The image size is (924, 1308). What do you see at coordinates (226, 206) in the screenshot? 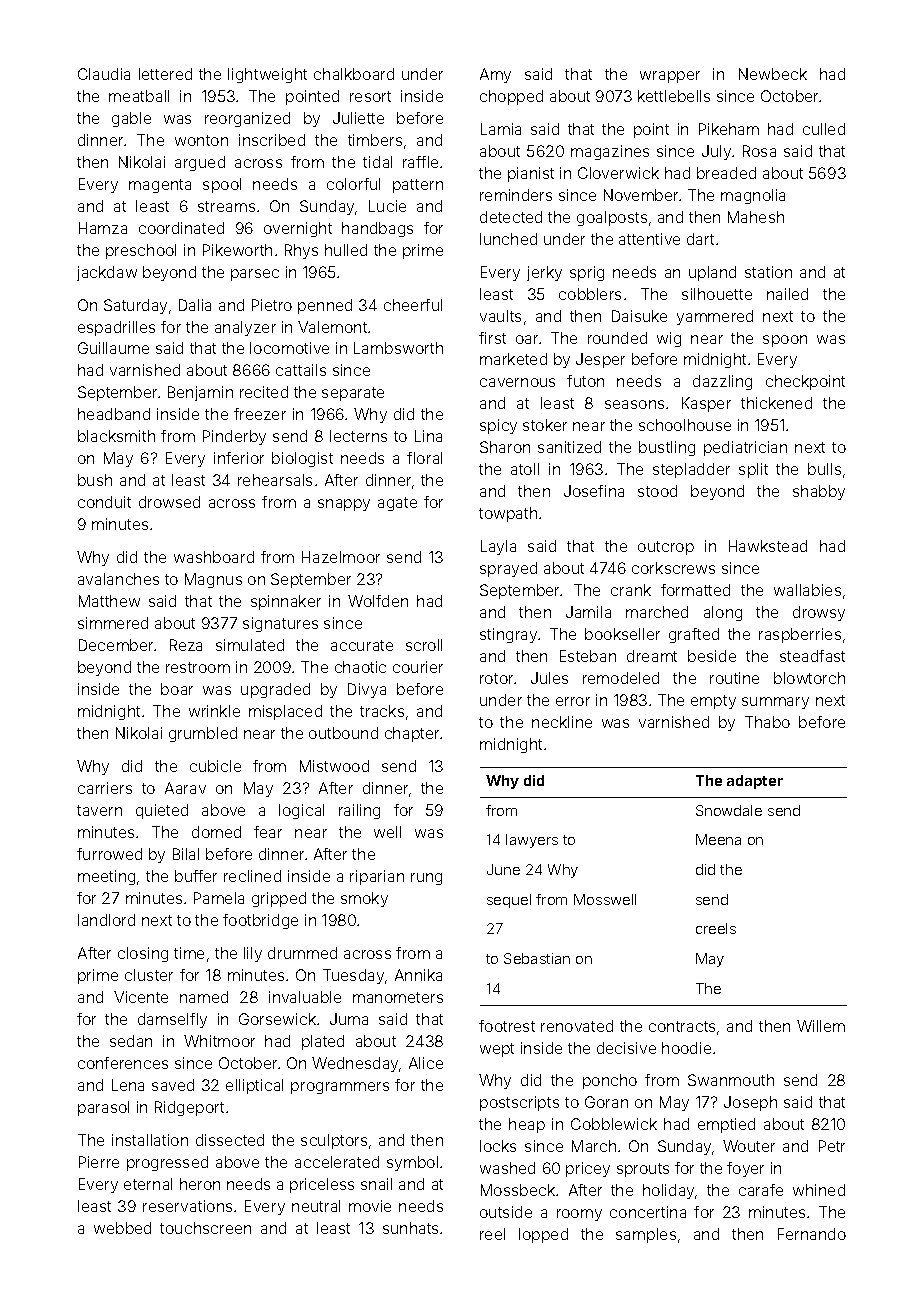
I see `streams` at bounding box center [226, 206].
